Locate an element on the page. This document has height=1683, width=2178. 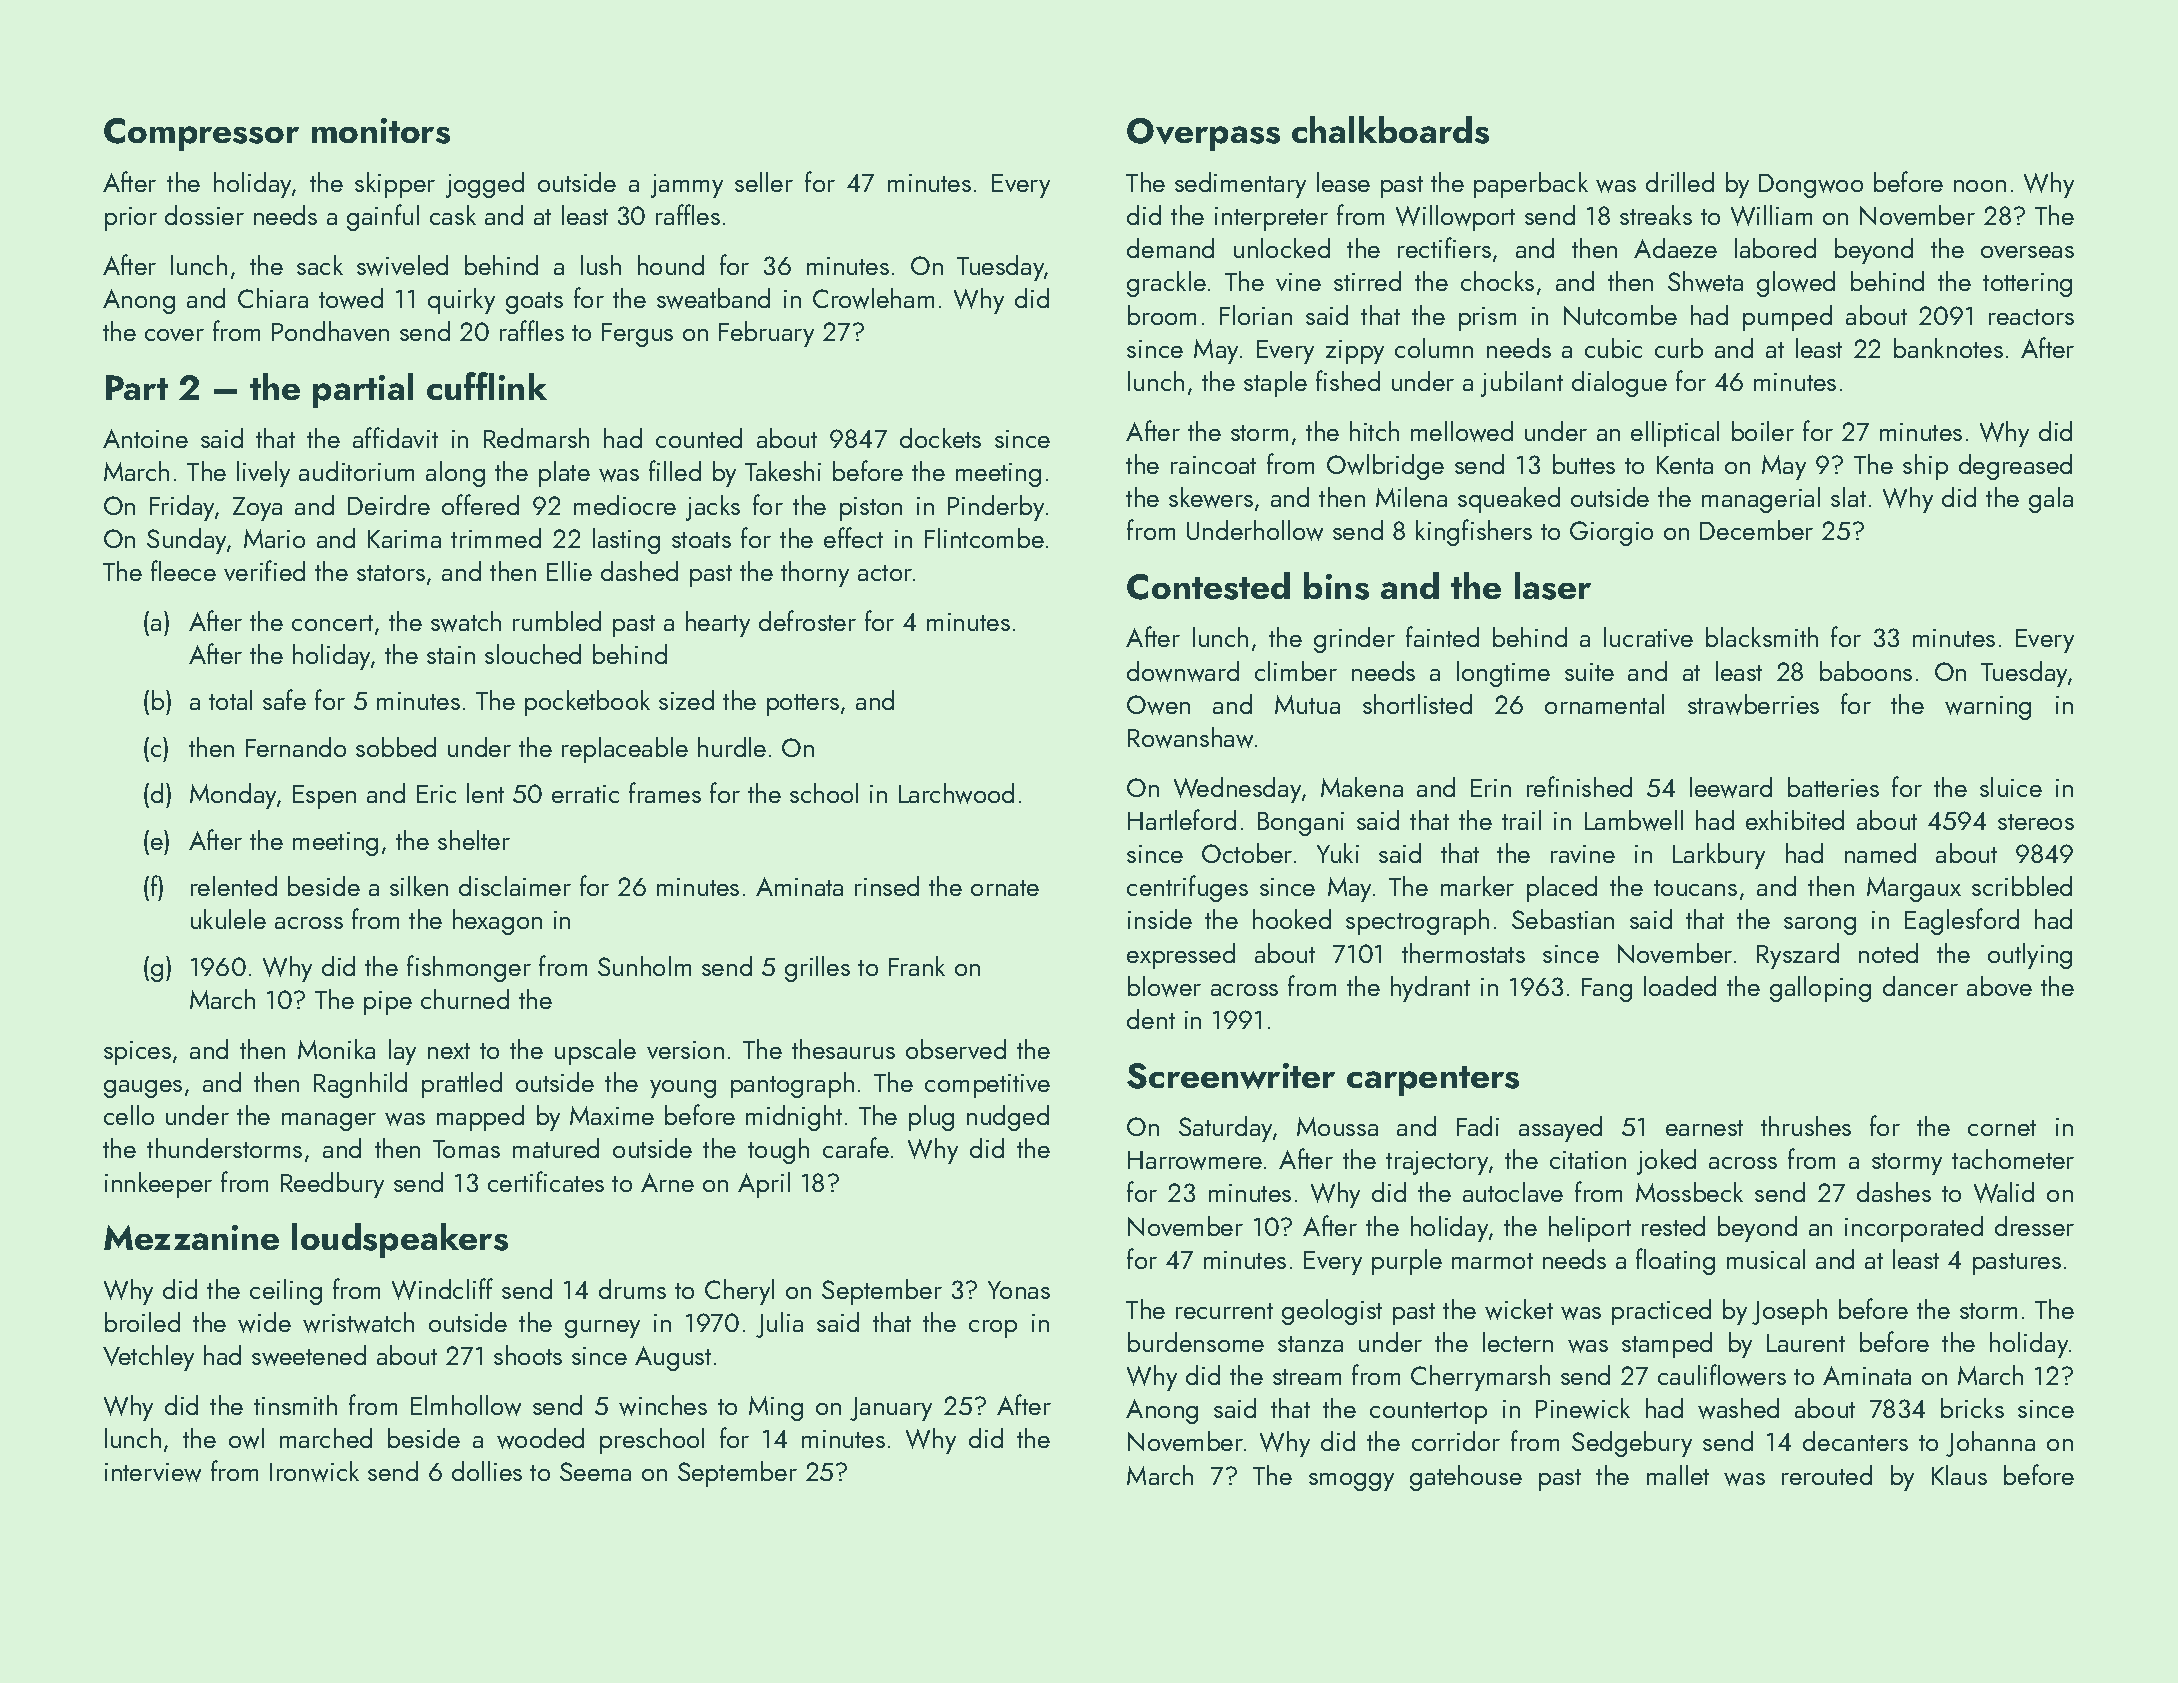
plate is located at coordinates (564, 474).
